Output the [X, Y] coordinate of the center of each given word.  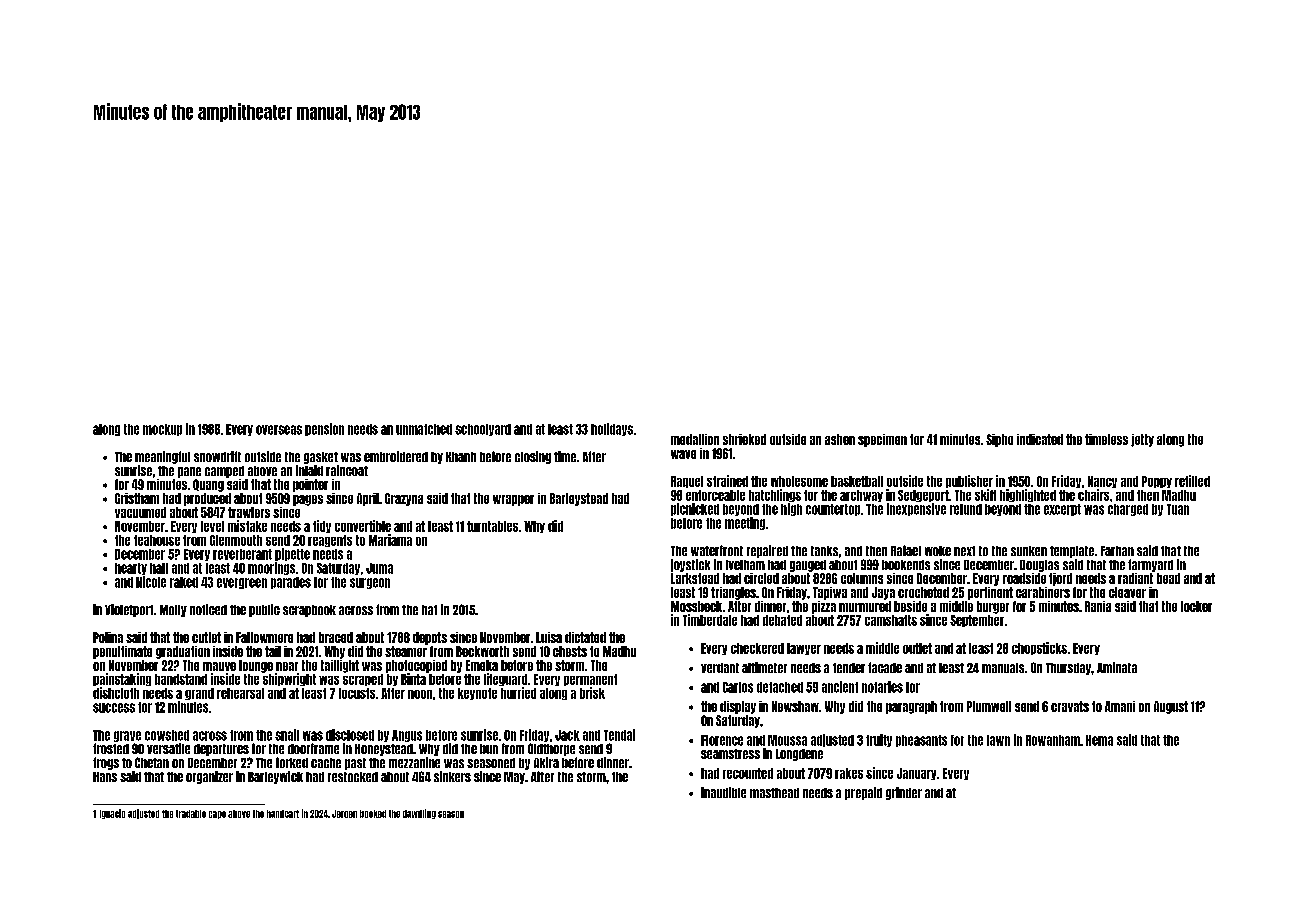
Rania [1098, 606]
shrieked [744, 439]
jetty [1142, 440]
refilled [1192, 481]
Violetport [129, 610]
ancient [840, 687]
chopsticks [1039, 648]
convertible [363, 526]
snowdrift [217, 456]
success [114, 708]
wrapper [513, 500]
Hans [105, 777]
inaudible [723, 792]
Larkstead [695, 578]
